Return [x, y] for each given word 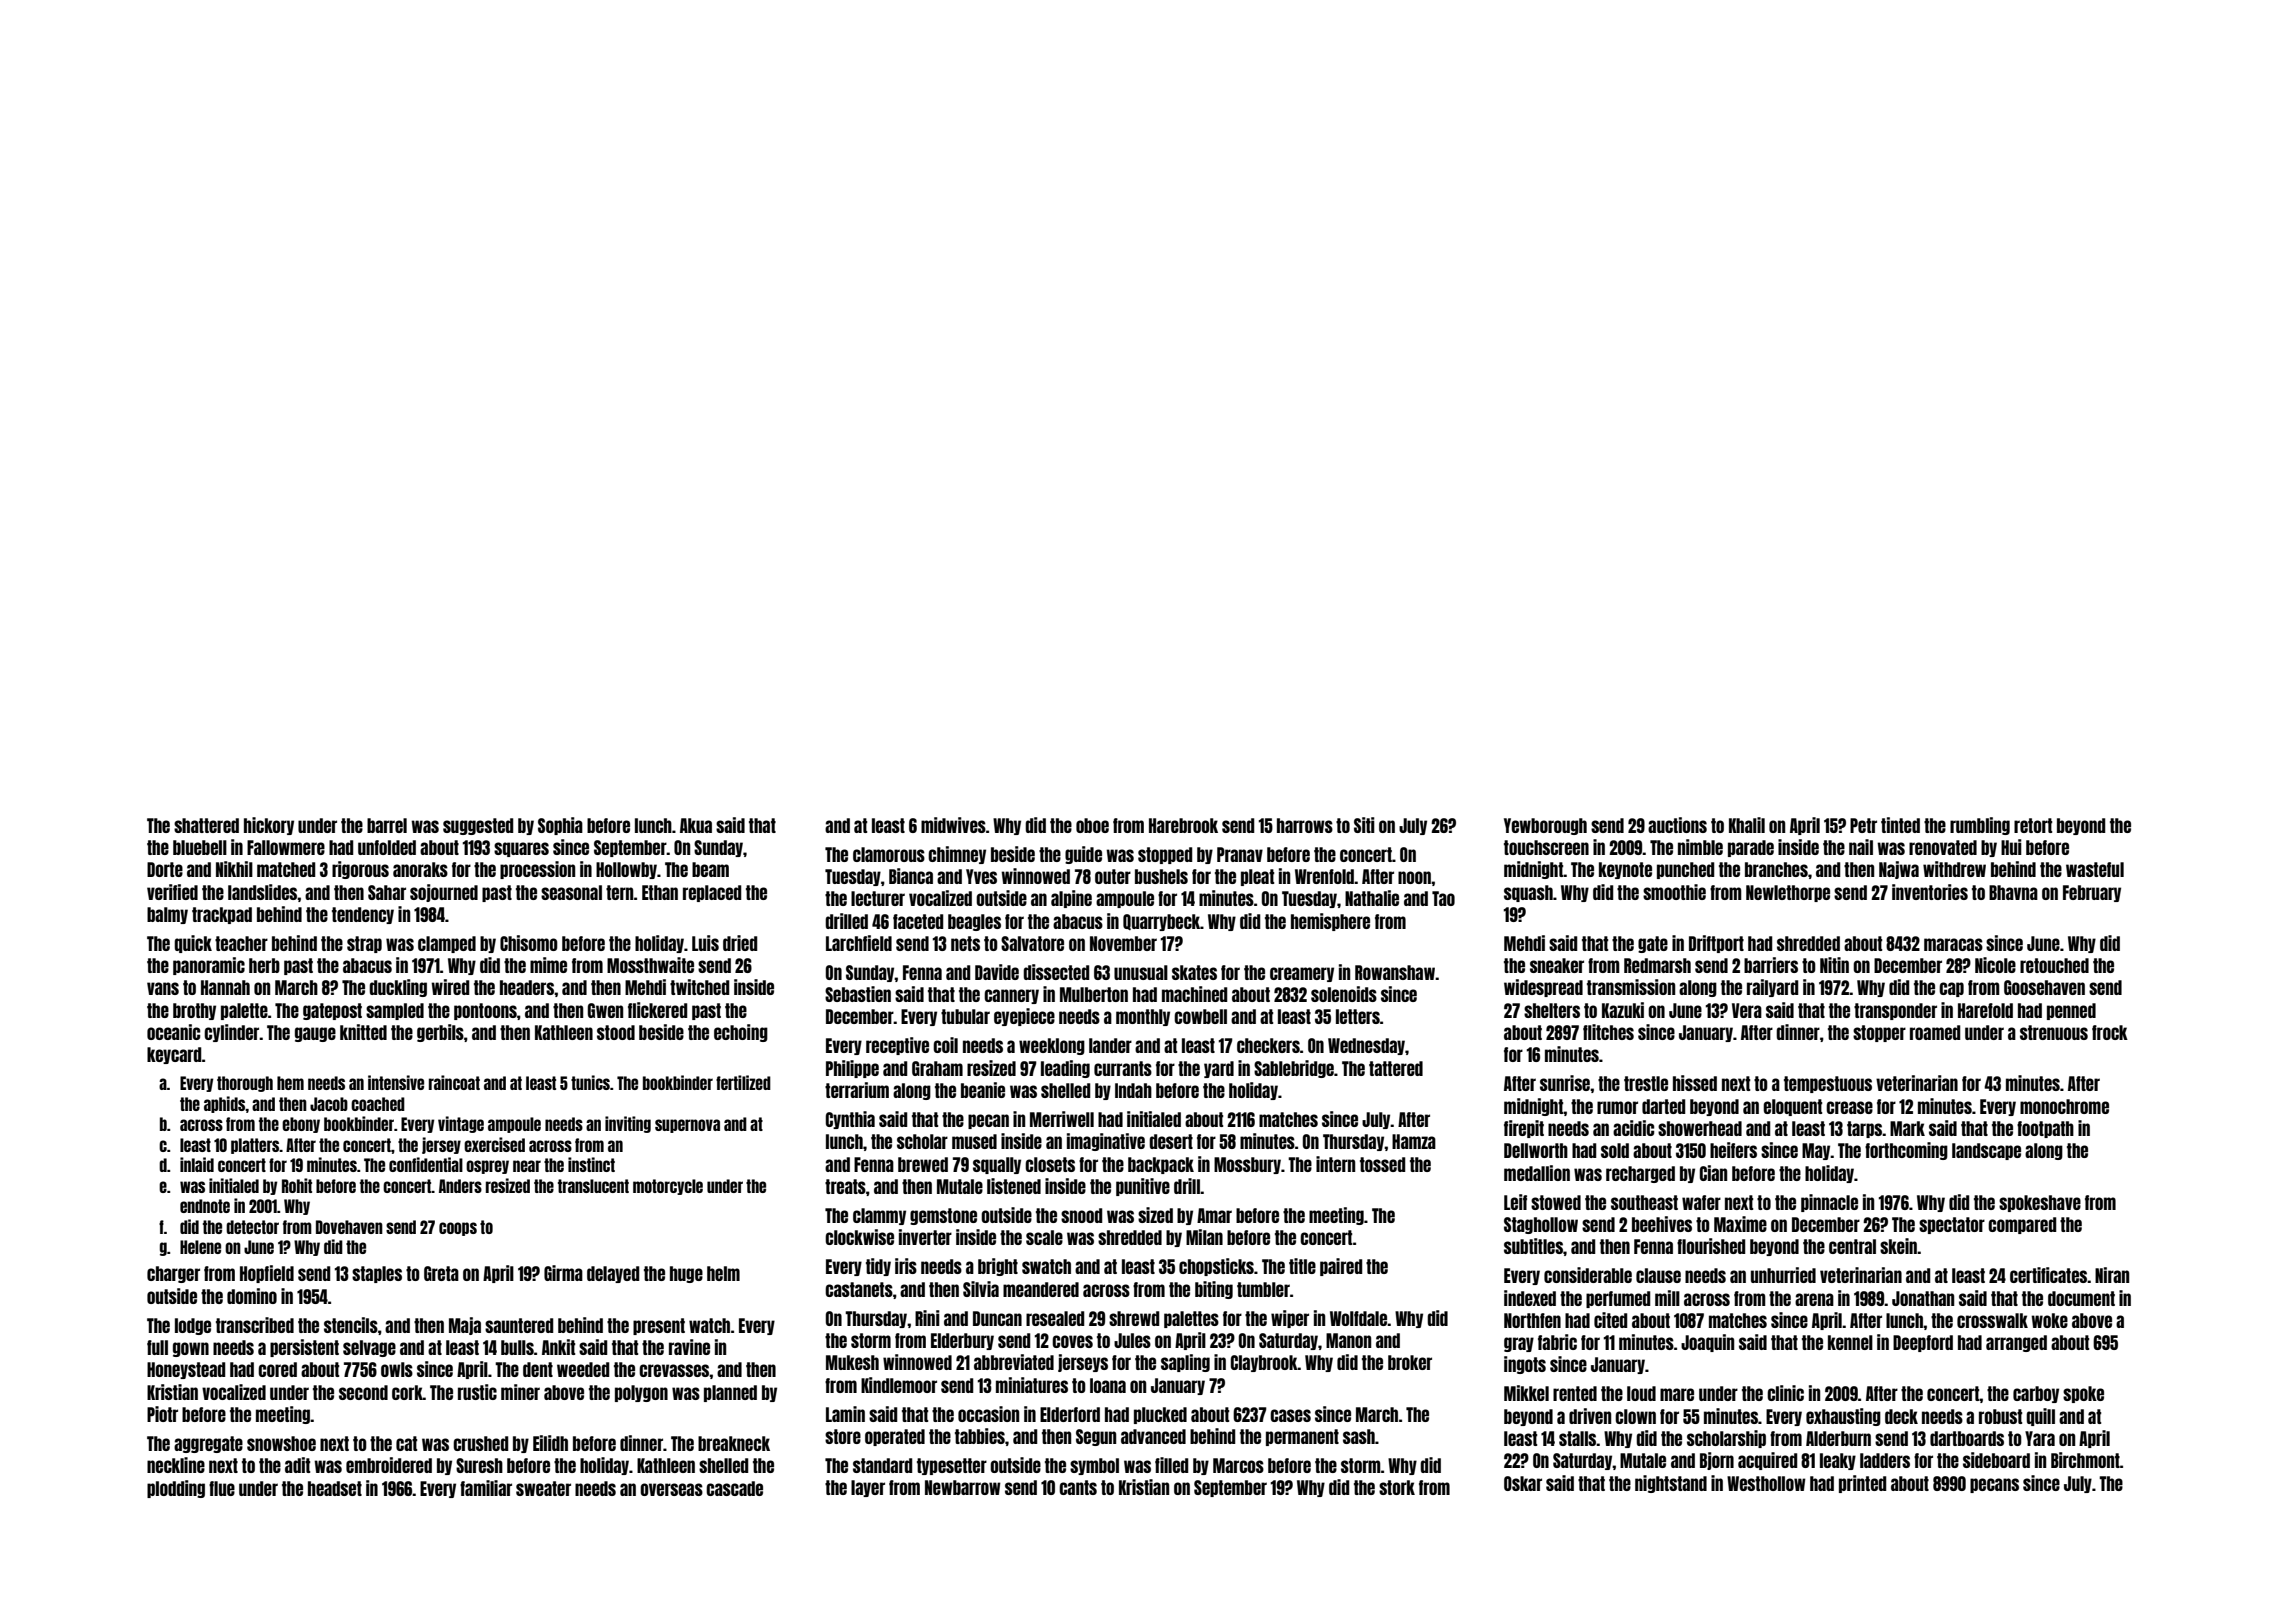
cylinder [232, 1033]
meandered [1041, 1289]
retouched [2054, 965]
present [659, 1326]
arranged [2016, 1343]
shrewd [1134, 1318]
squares [521, 849]
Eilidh [550, 1443]
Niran [2112, 1275]
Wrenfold [1324, 876]
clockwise [859, 1237]
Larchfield [859, 943]
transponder [1895, 1011]
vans [163, 988]
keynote [1625, 870]
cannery [1011, 996]
